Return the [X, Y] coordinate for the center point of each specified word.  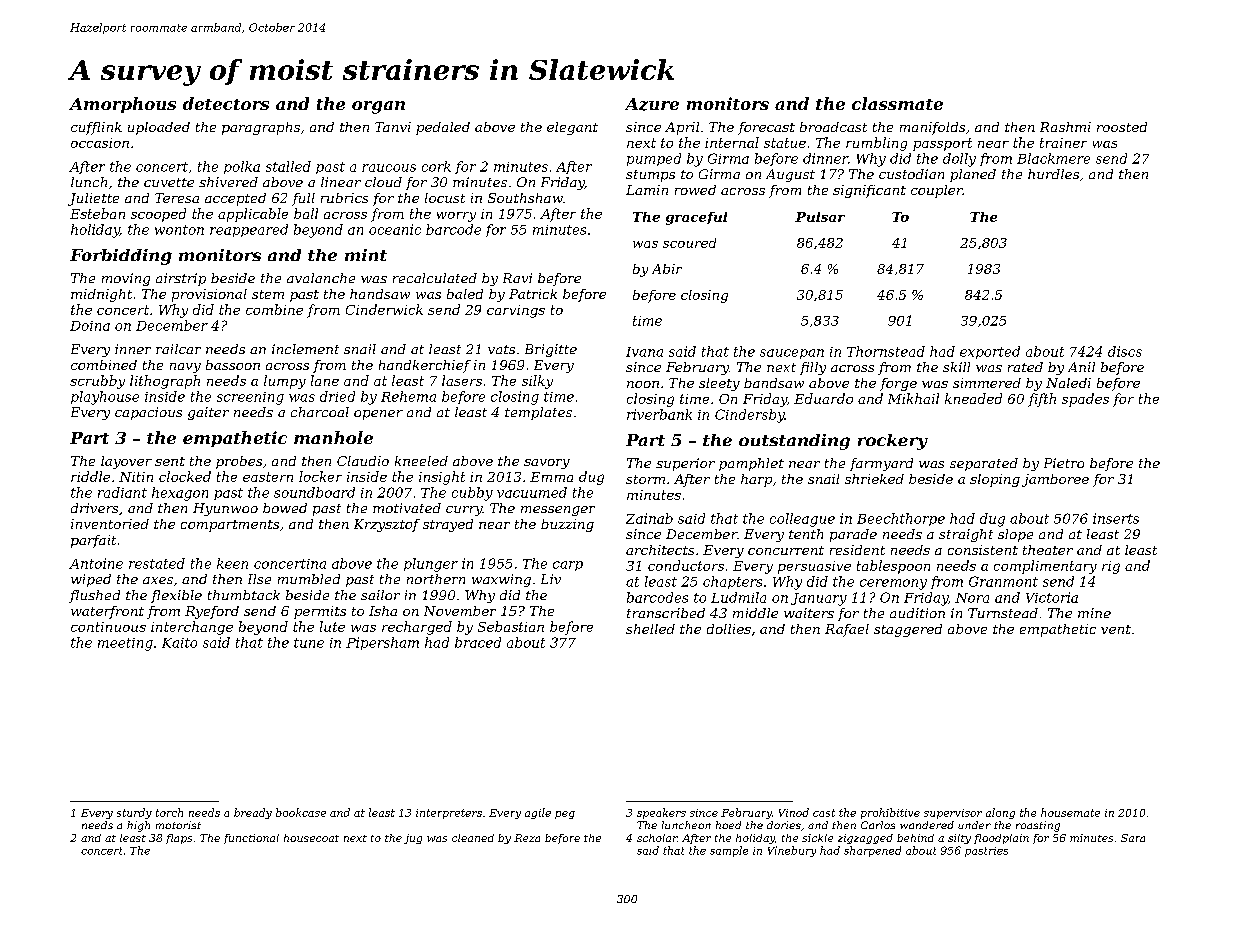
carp [568, 566]
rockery [893, 442]
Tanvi [393, 127]
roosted [1122, 127]
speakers [661, 813]
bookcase [301, 812]
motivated [407, 508]
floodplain [1001, 839]
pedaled [443, 128]
